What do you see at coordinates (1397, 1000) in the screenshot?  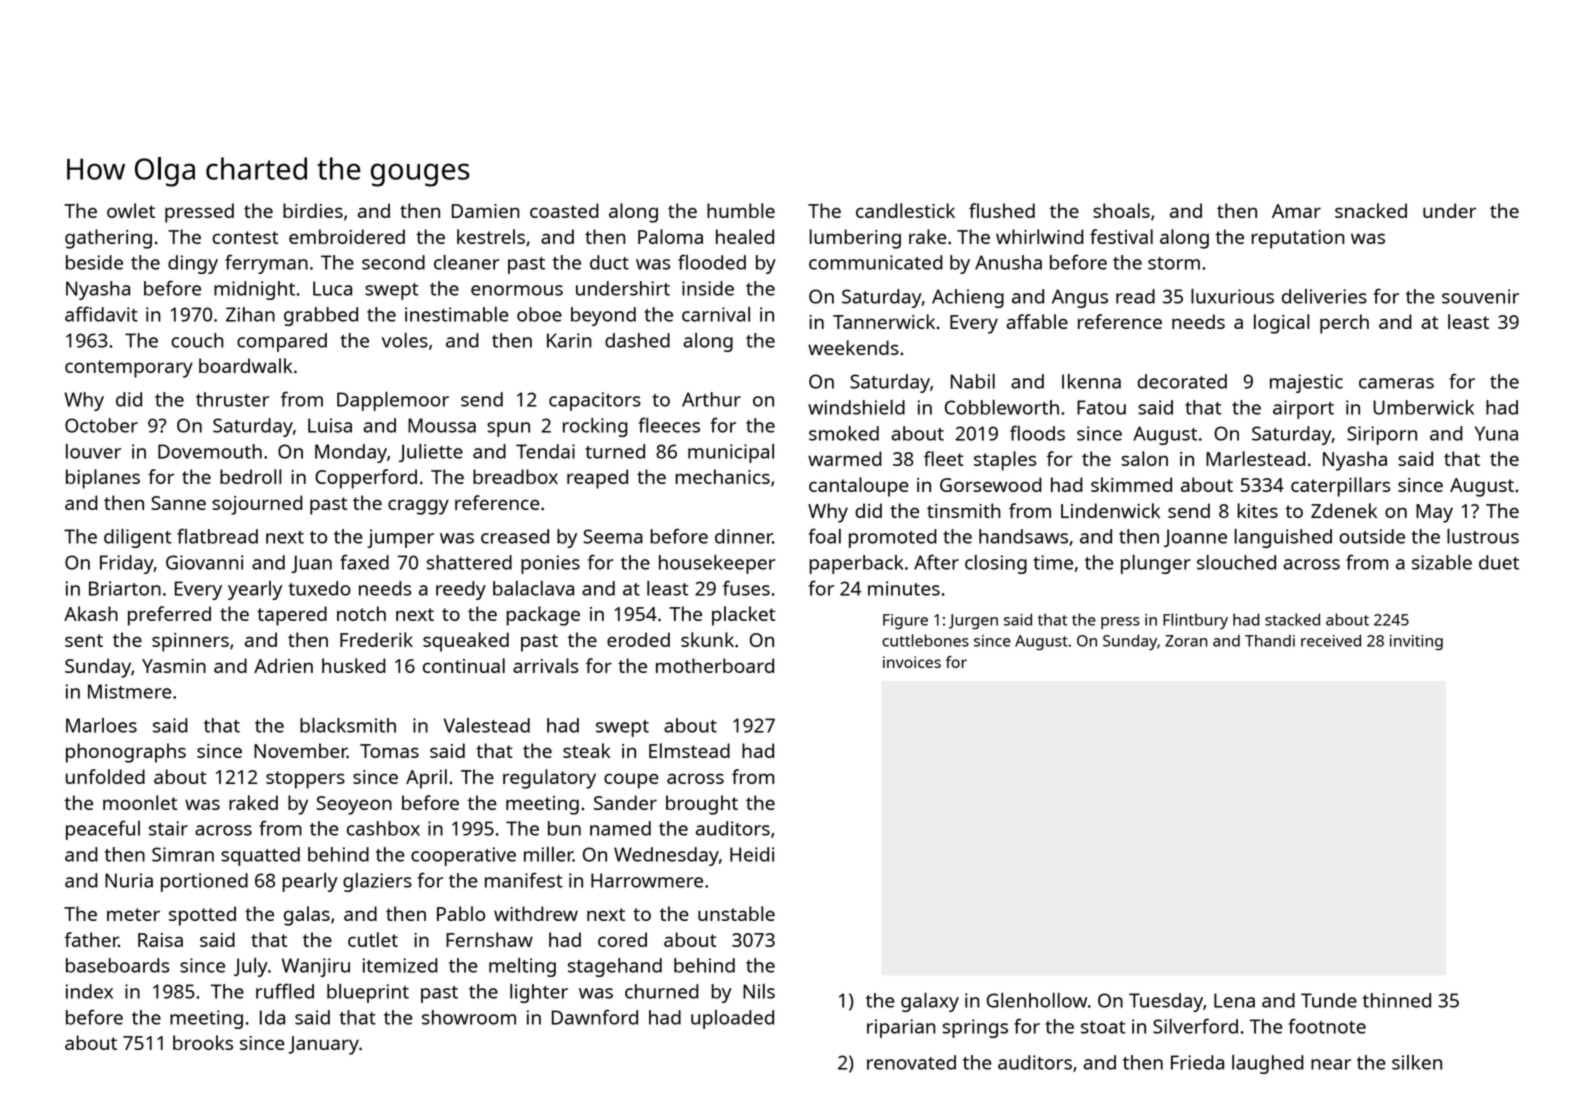 I see `thinned` at bounding box center [1397, 1000].
